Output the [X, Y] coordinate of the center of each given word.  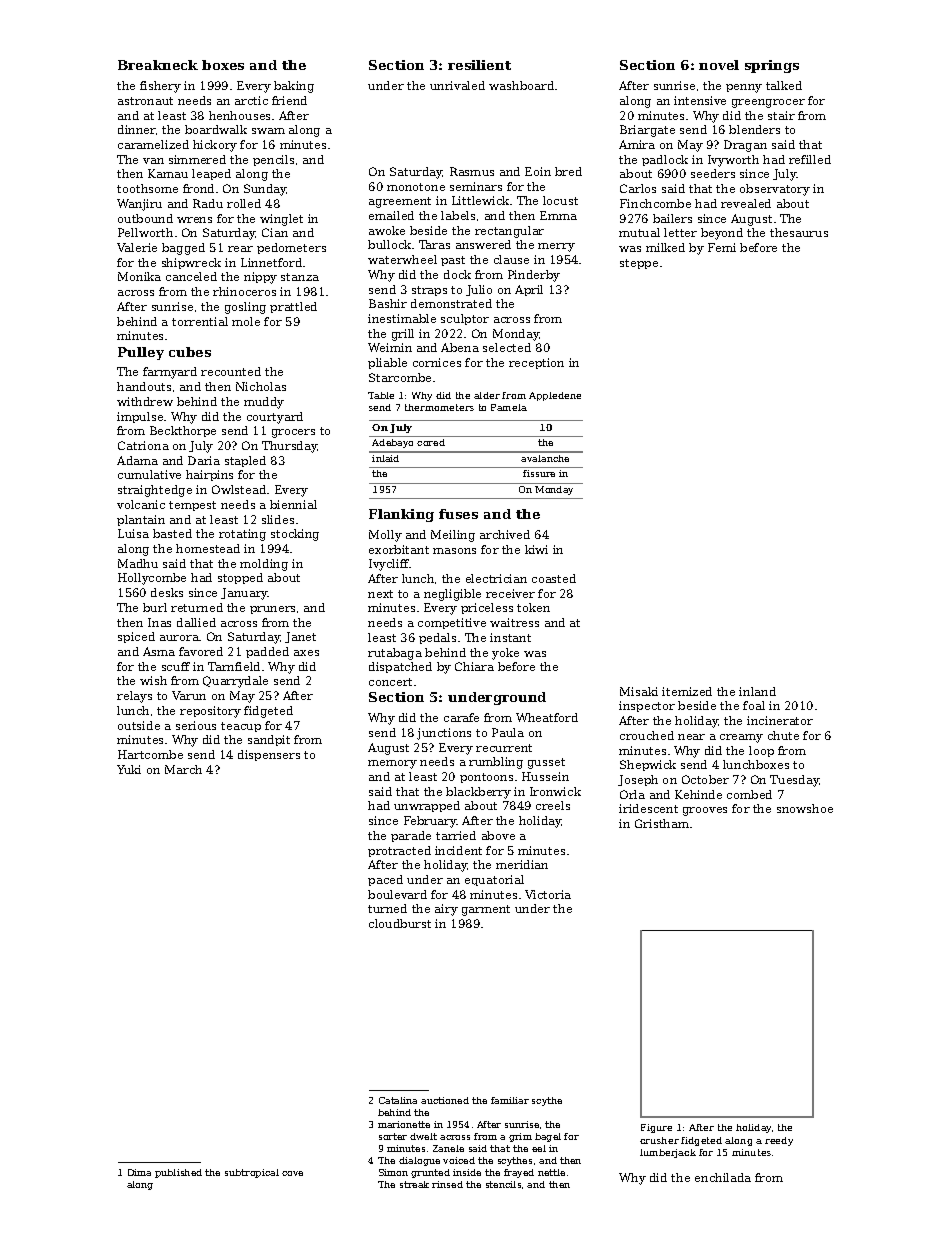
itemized [687, 691]
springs [772, 66]
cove [292, 1173]
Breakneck [158, 65]
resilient [479, 65]
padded [267, 652]
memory [392, 764]
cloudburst [400, 923]
